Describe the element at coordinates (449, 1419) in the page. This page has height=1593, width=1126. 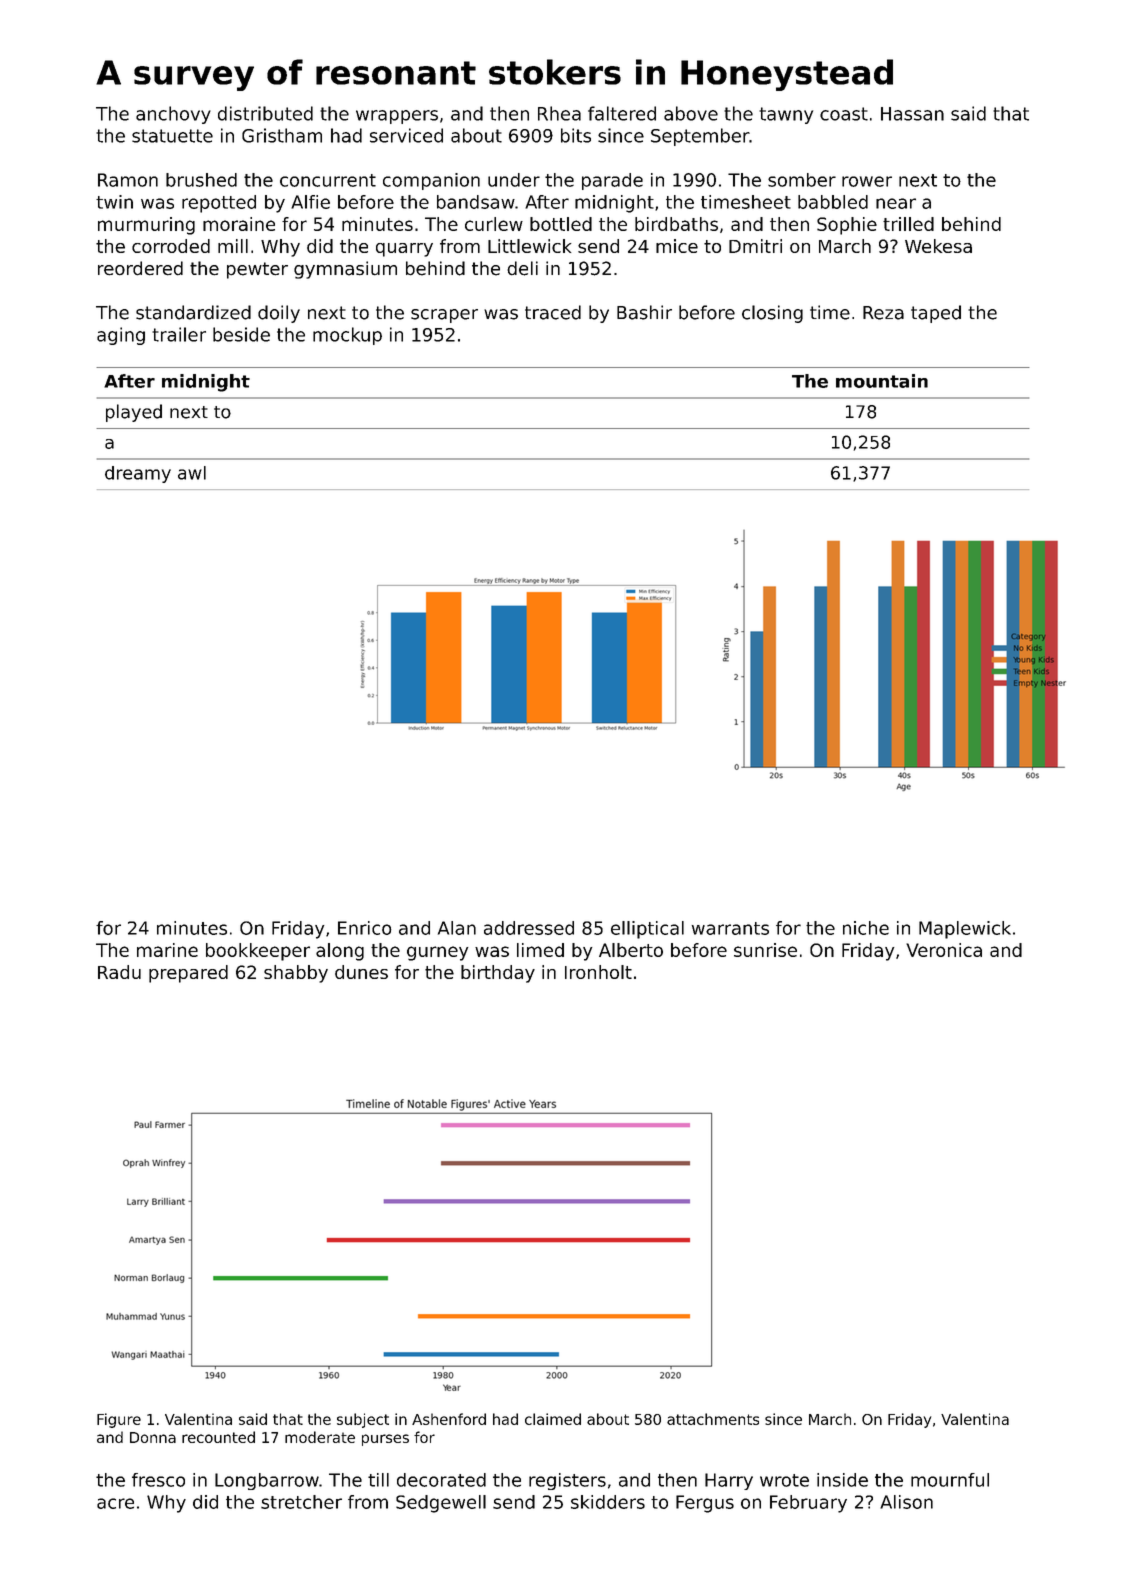
I see `Ashenford` at that location.
